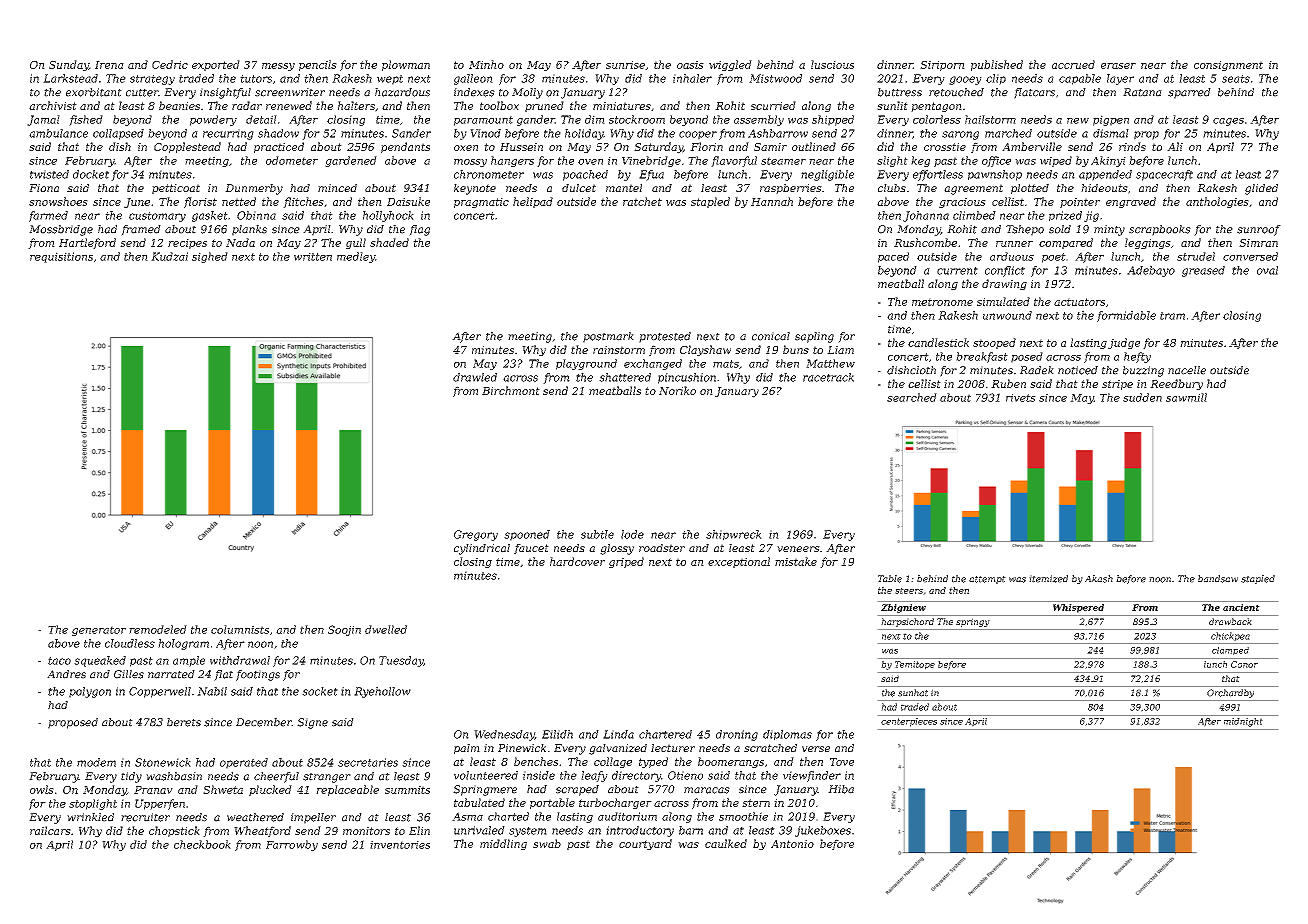 The width and height of the page is (1308, 924). What do you see at coordinates (476, 535) in the page?
I see `Gregory` at bounding box center [476, 535].
